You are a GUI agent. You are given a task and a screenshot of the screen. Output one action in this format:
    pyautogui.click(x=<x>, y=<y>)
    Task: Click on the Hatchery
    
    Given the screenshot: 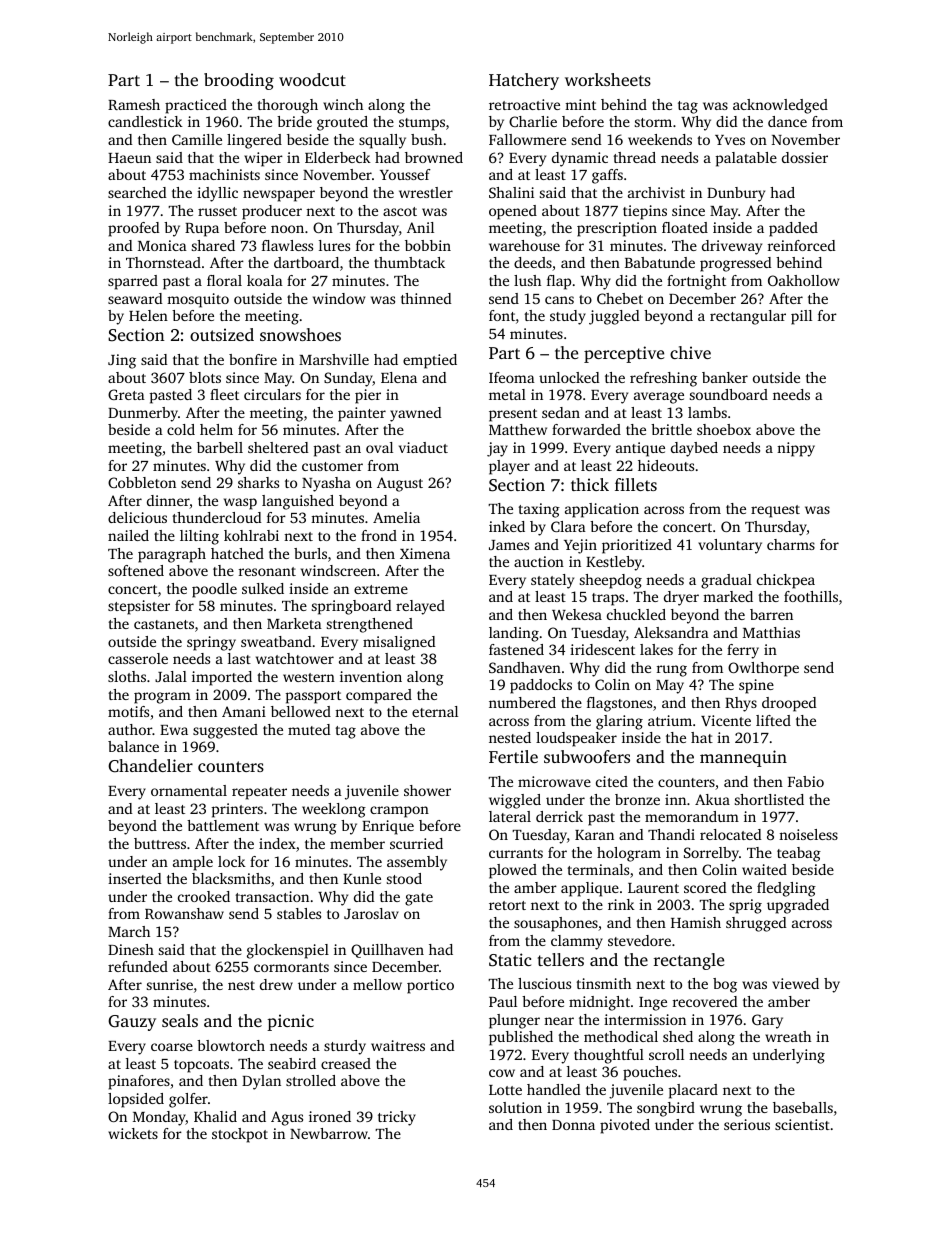 What is the action you would take?
    pyautogui.click(x=524, y=81)
